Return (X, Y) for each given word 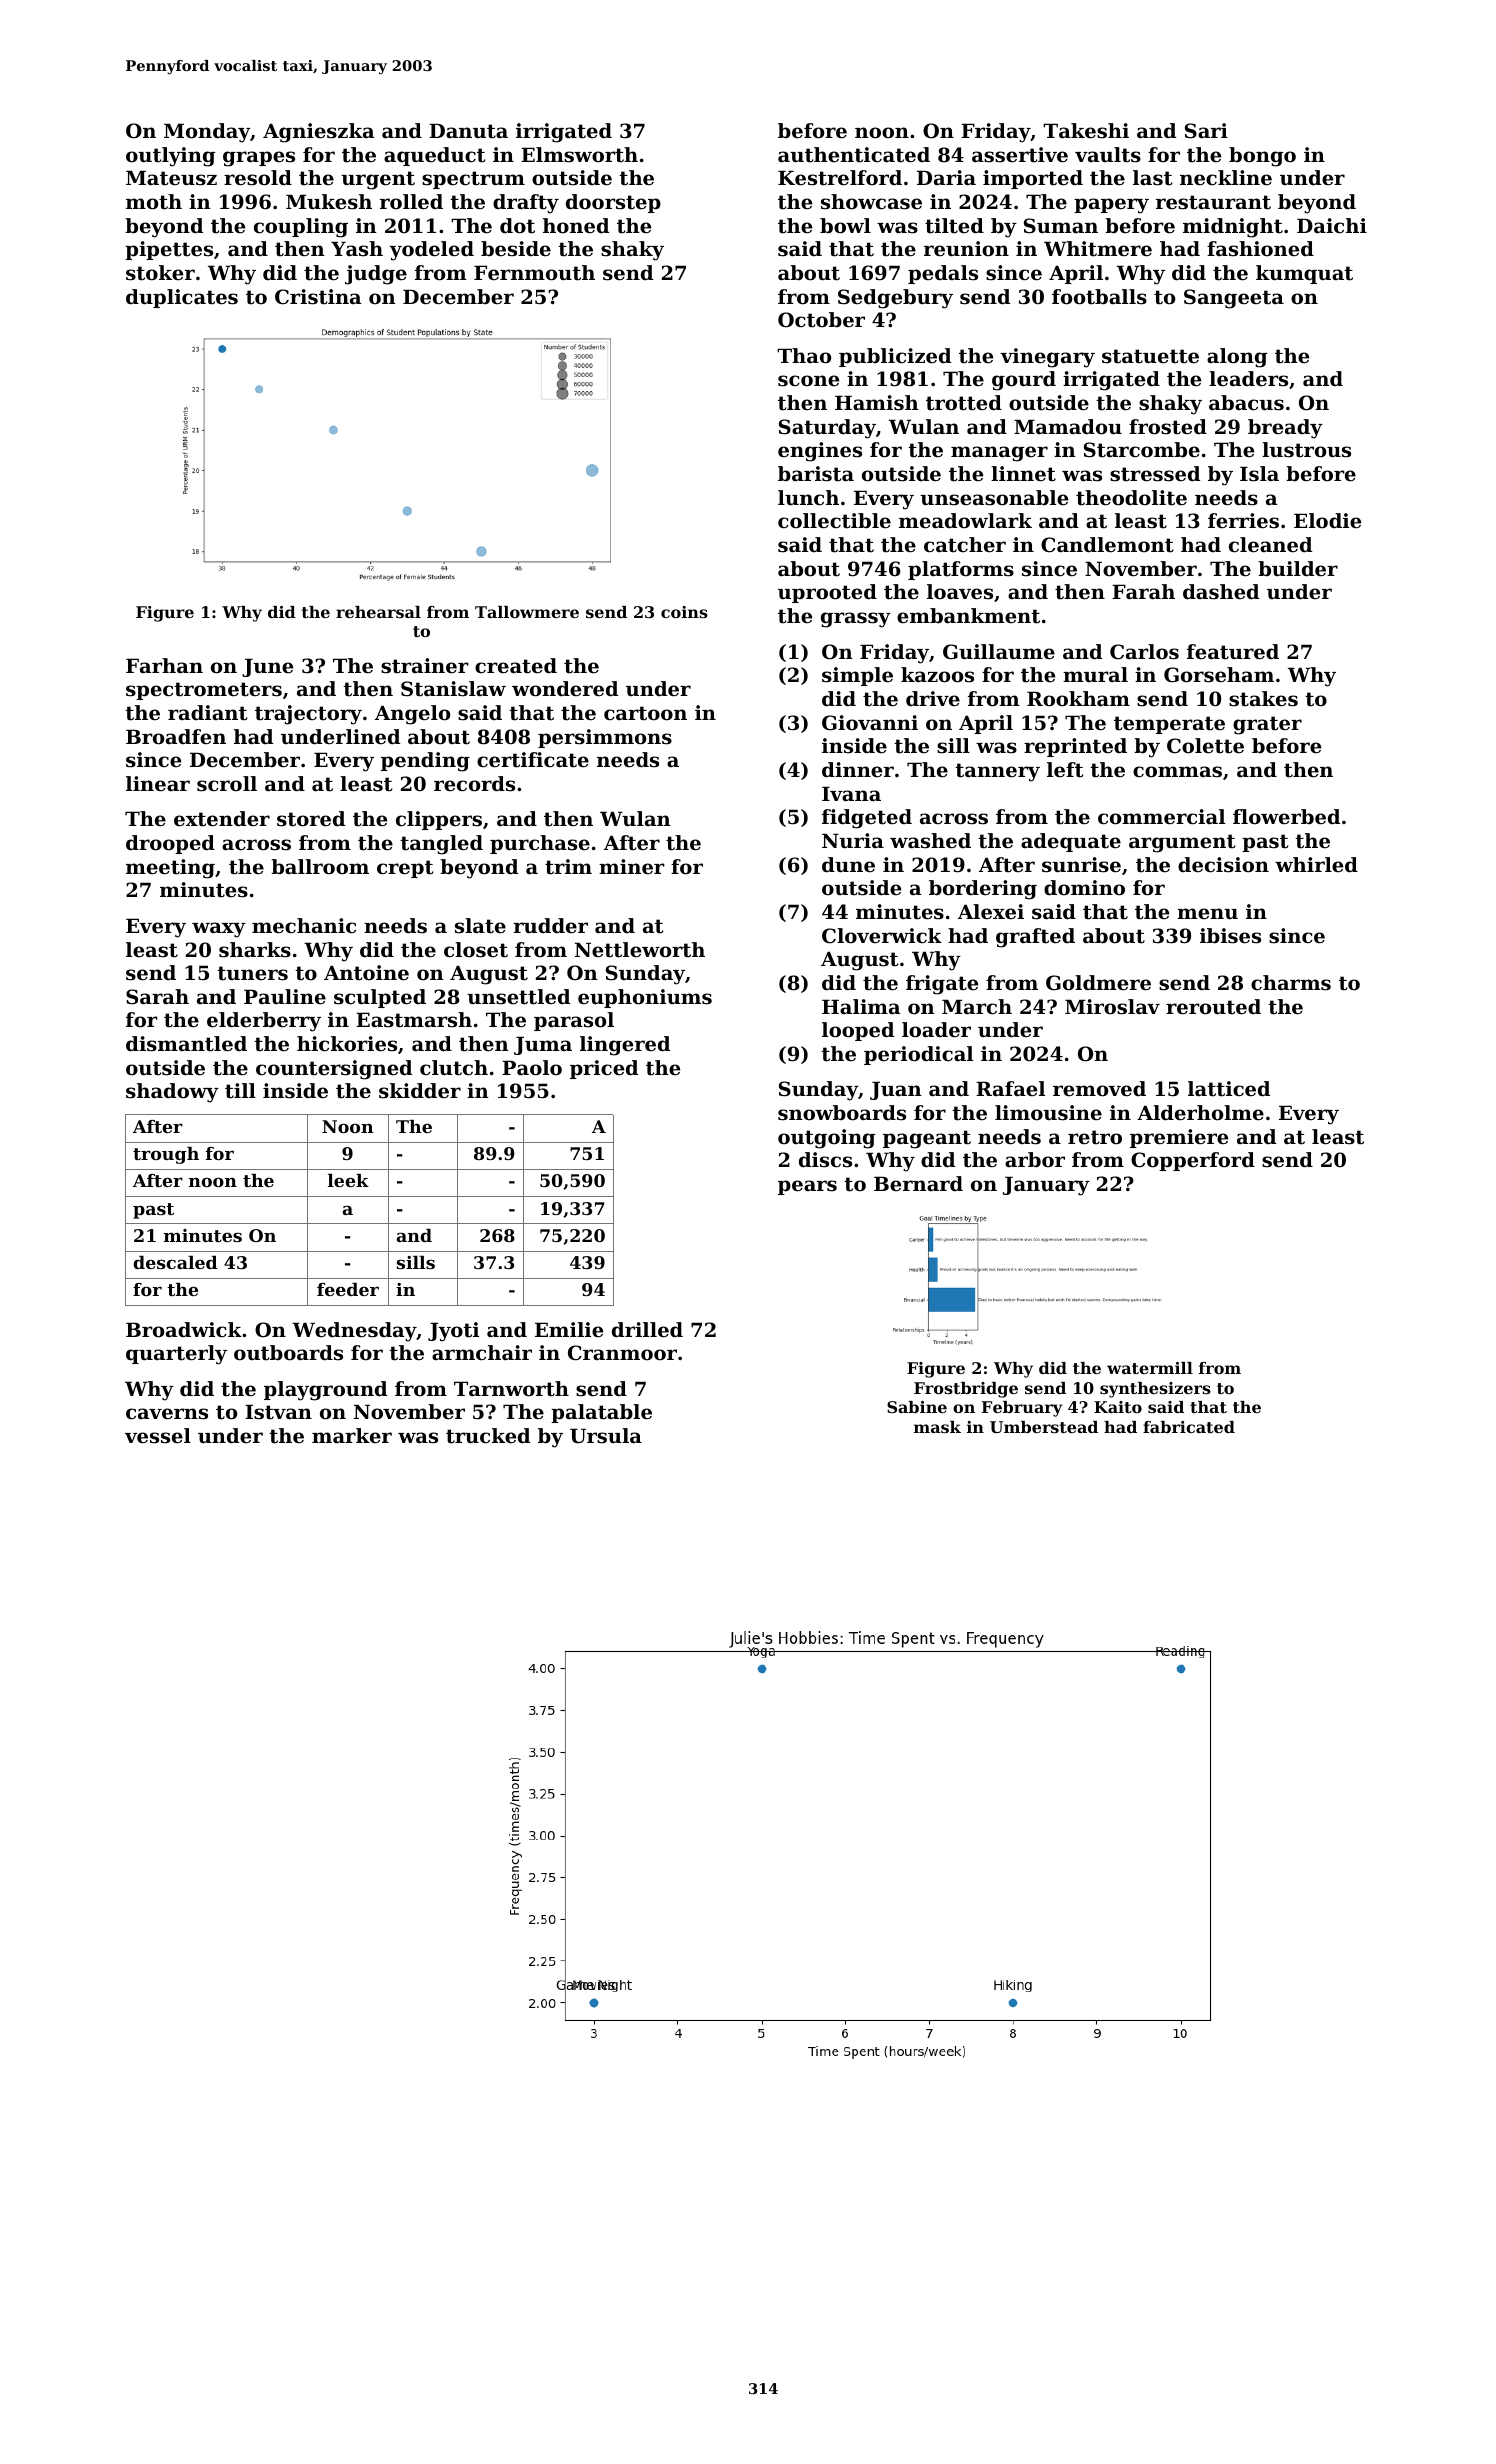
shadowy (172, 1093)
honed (576, 226)
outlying (170, 157)
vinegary (1047, 358)
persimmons (605, 738)
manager (999, 454)
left (1065, 770)
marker (352, 1436)
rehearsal (378, 612)
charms (1291, 983)
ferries (1243, 521)
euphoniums (645, 998)
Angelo (412, 715)
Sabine (917, 1407)
